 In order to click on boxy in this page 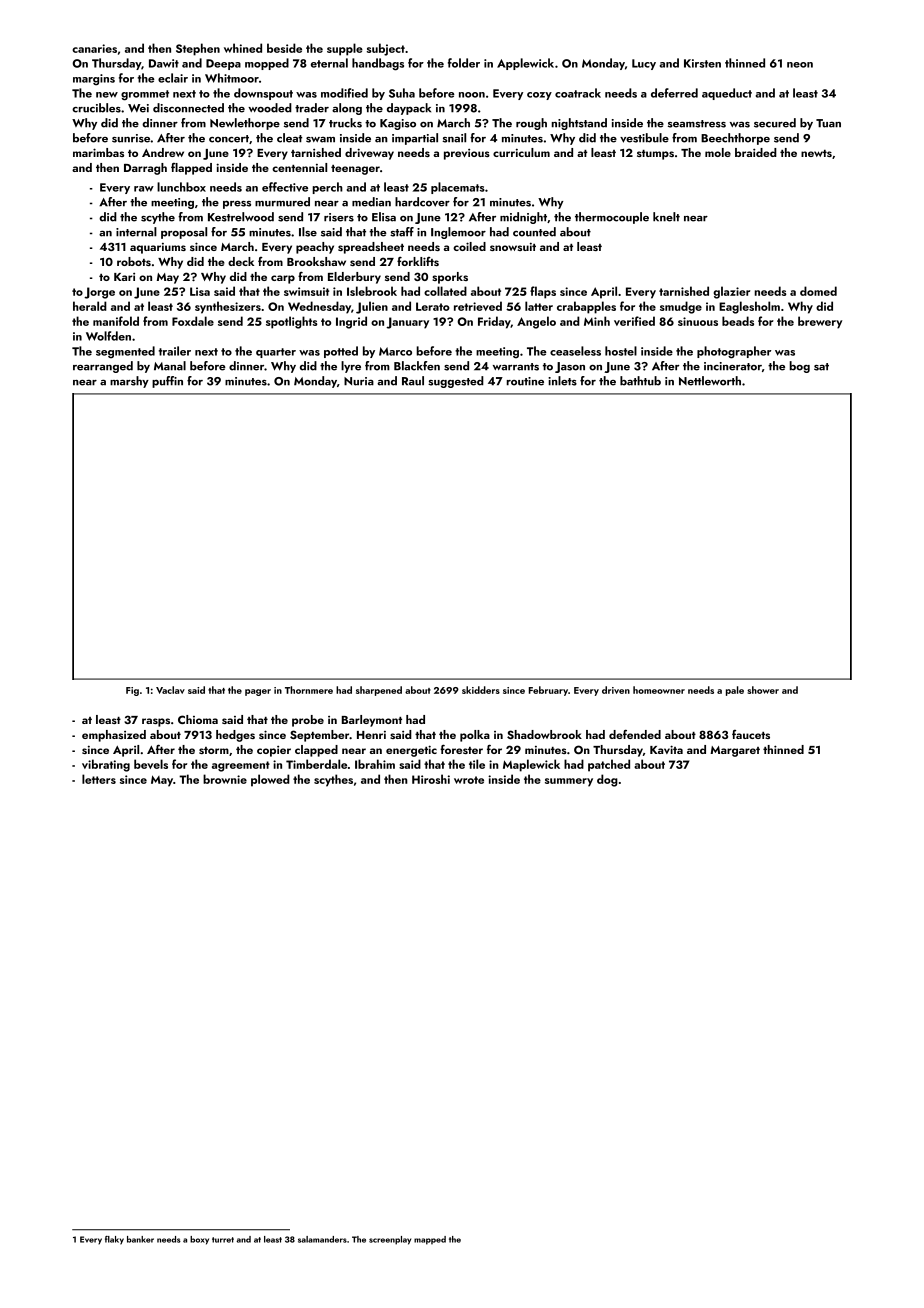, I will do `click(199, 1240)`.
